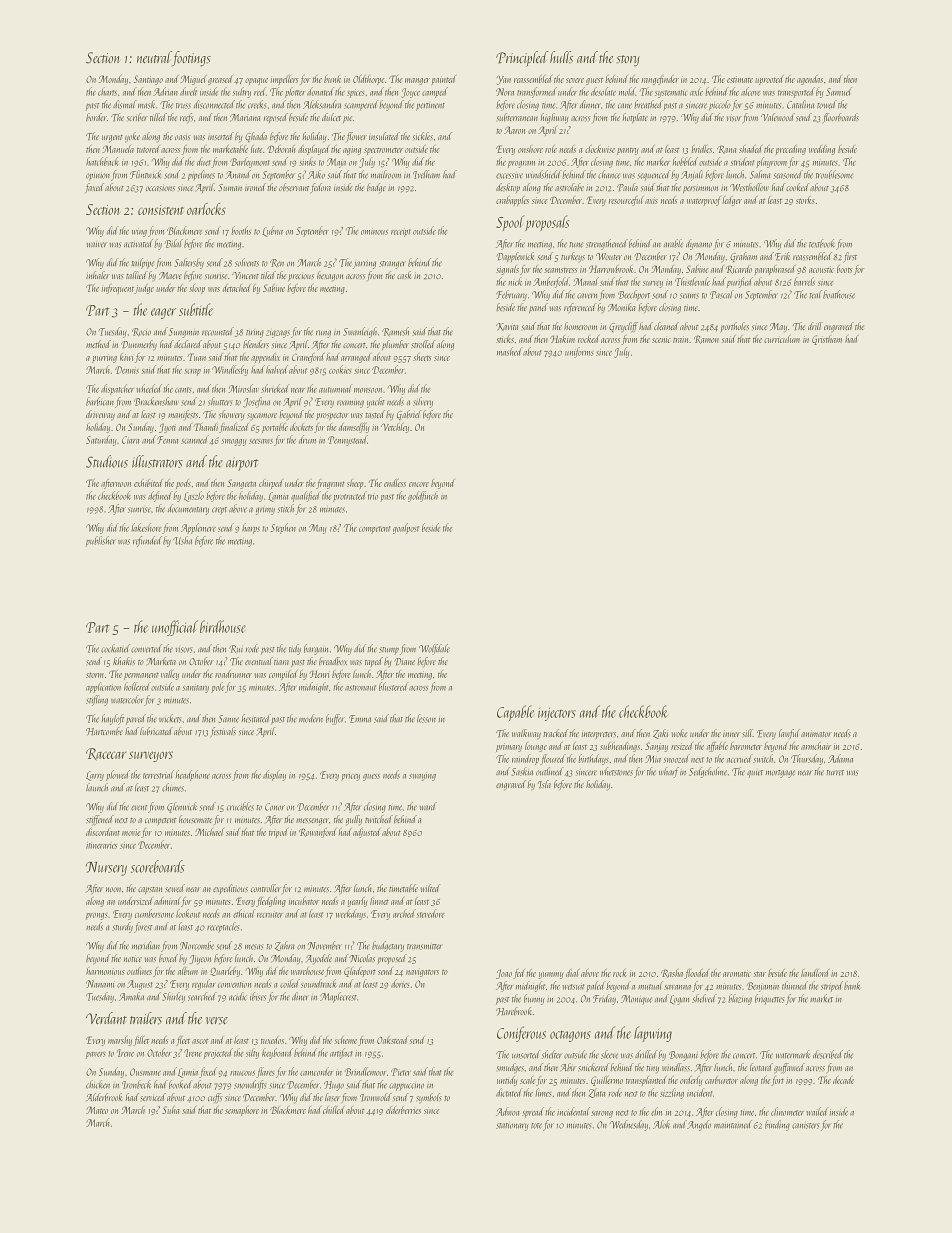 This screenshot has height=1233, width=952. What do you see at coordinates (708, 772) in the screenshot?
I see `Sedgeholme` at bounding box center [708, 772].
